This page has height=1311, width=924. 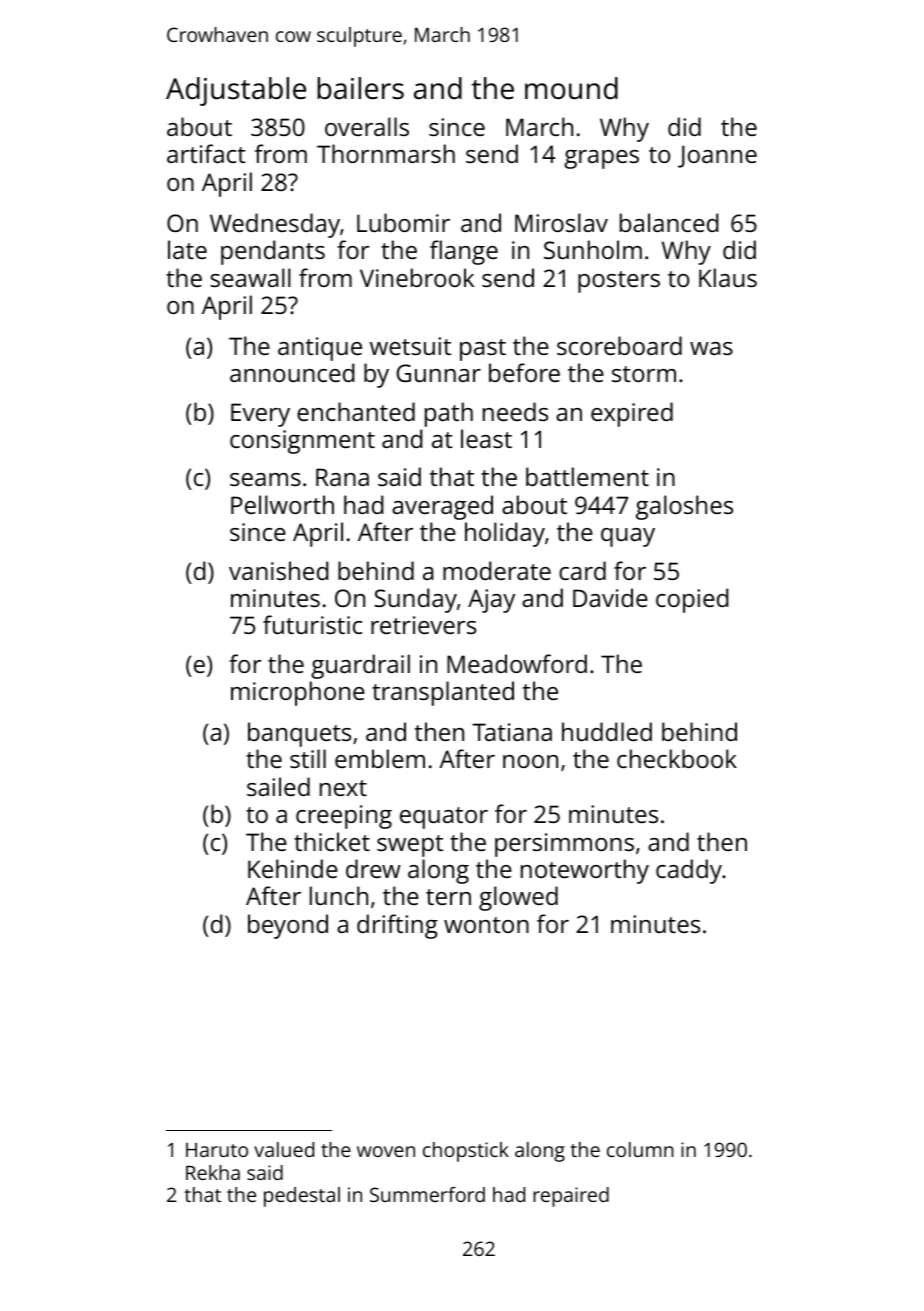 I want to click on overalls, so click(x=367, y=126).
